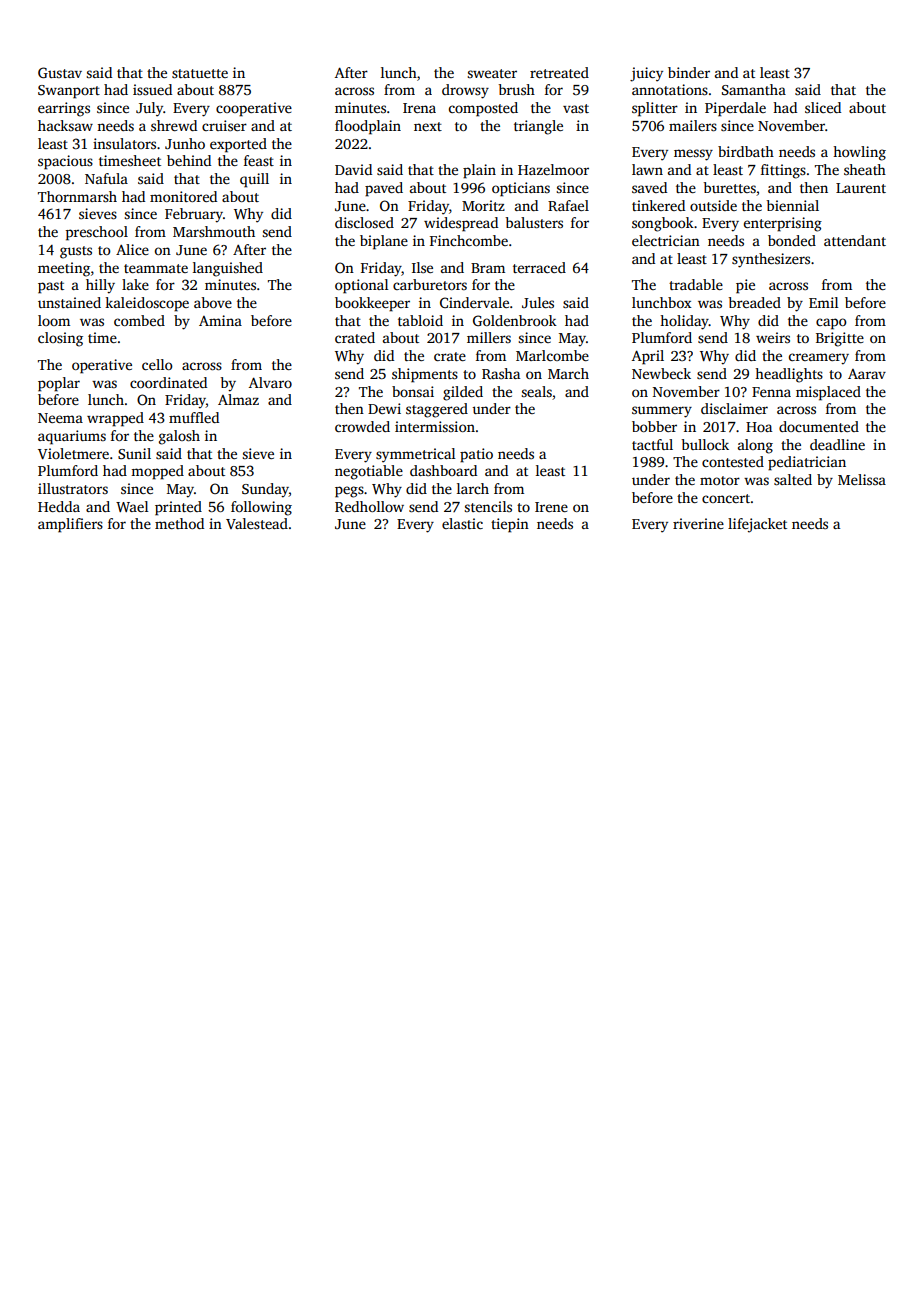  I want to click on closing, so click(60, 339).
